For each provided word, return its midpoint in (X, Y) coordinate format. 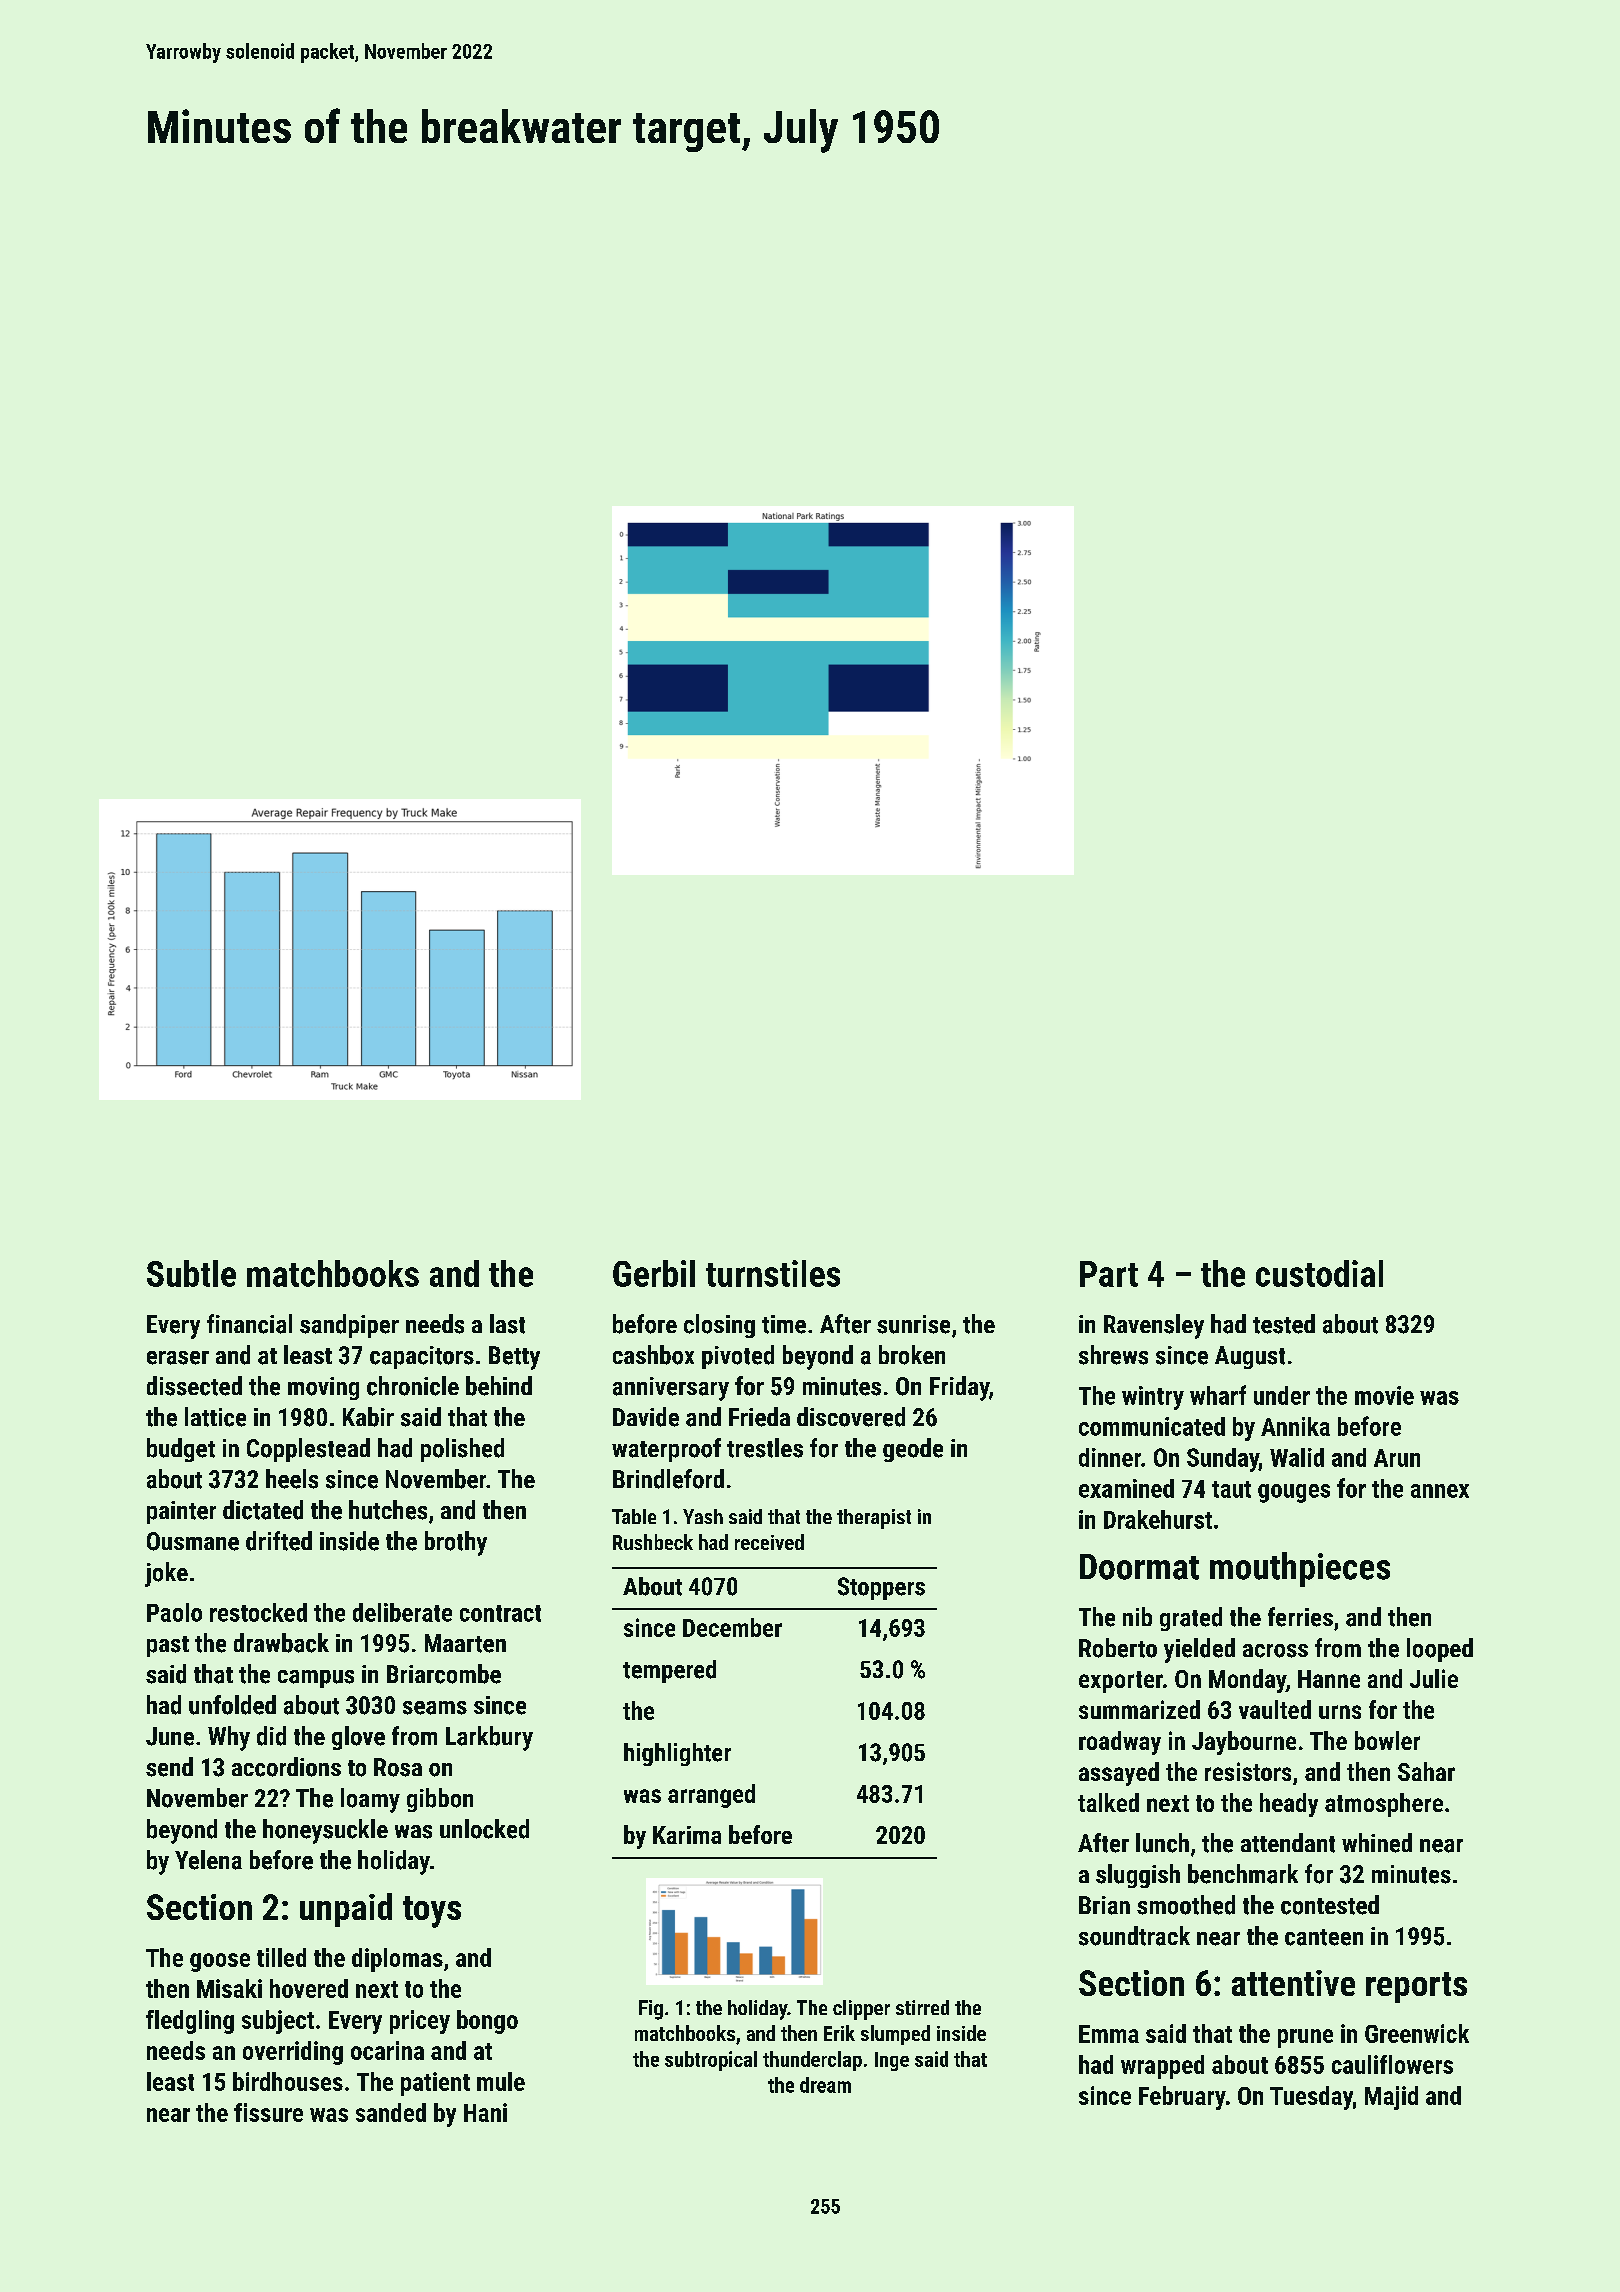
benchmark (1243, 1874)
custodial (1319, 1273)
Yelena (208, 1860)
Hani (485, 2112)
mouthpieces (1300, 1569)
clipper (861, 2010)
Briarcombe (444, 1674)
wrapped (1162, 2067)
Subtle (191, 1273)
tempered (669, 1671)
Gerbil (654, 1273)
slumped (895, 2035)
